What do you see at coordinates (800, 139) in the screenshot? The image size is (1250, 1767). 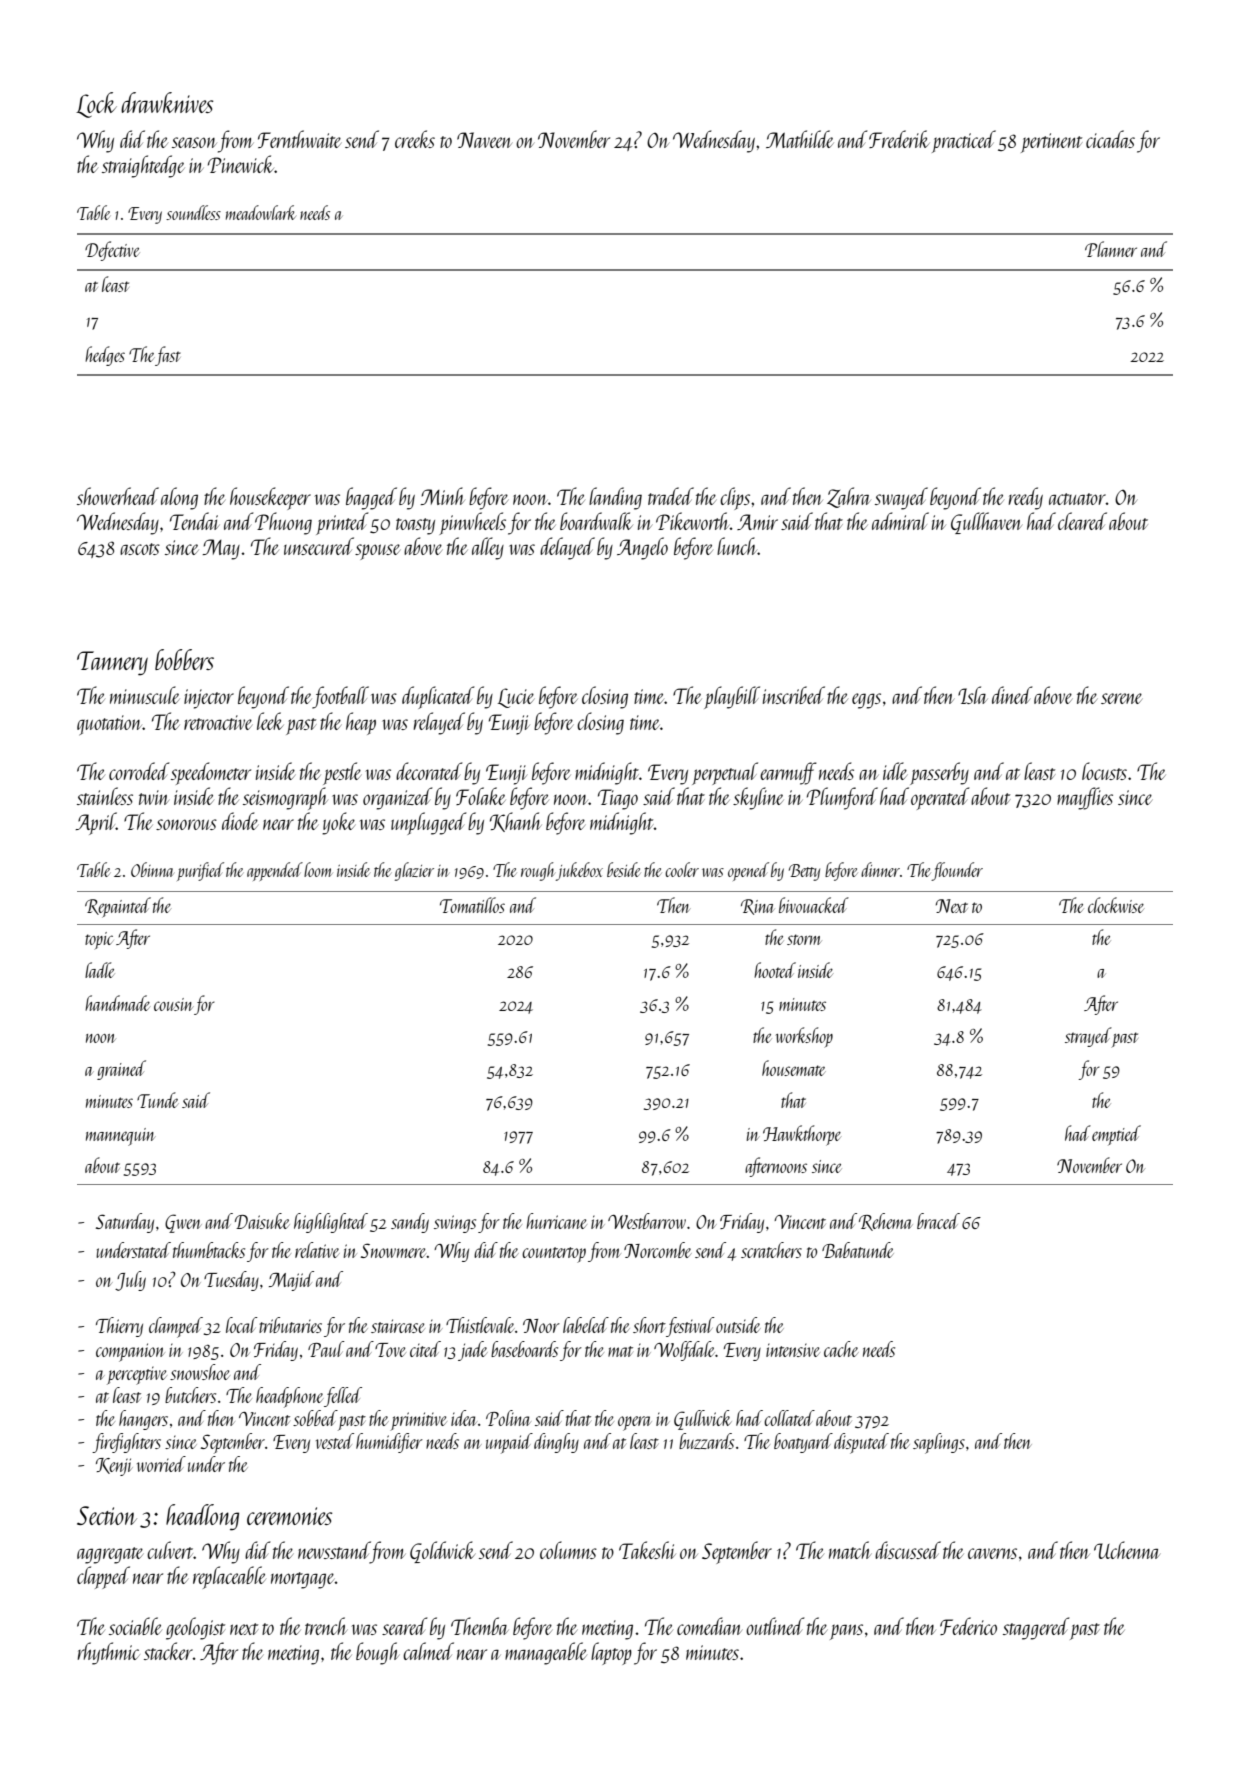 I see `Mathilde` at bounding box center [800, 139].
